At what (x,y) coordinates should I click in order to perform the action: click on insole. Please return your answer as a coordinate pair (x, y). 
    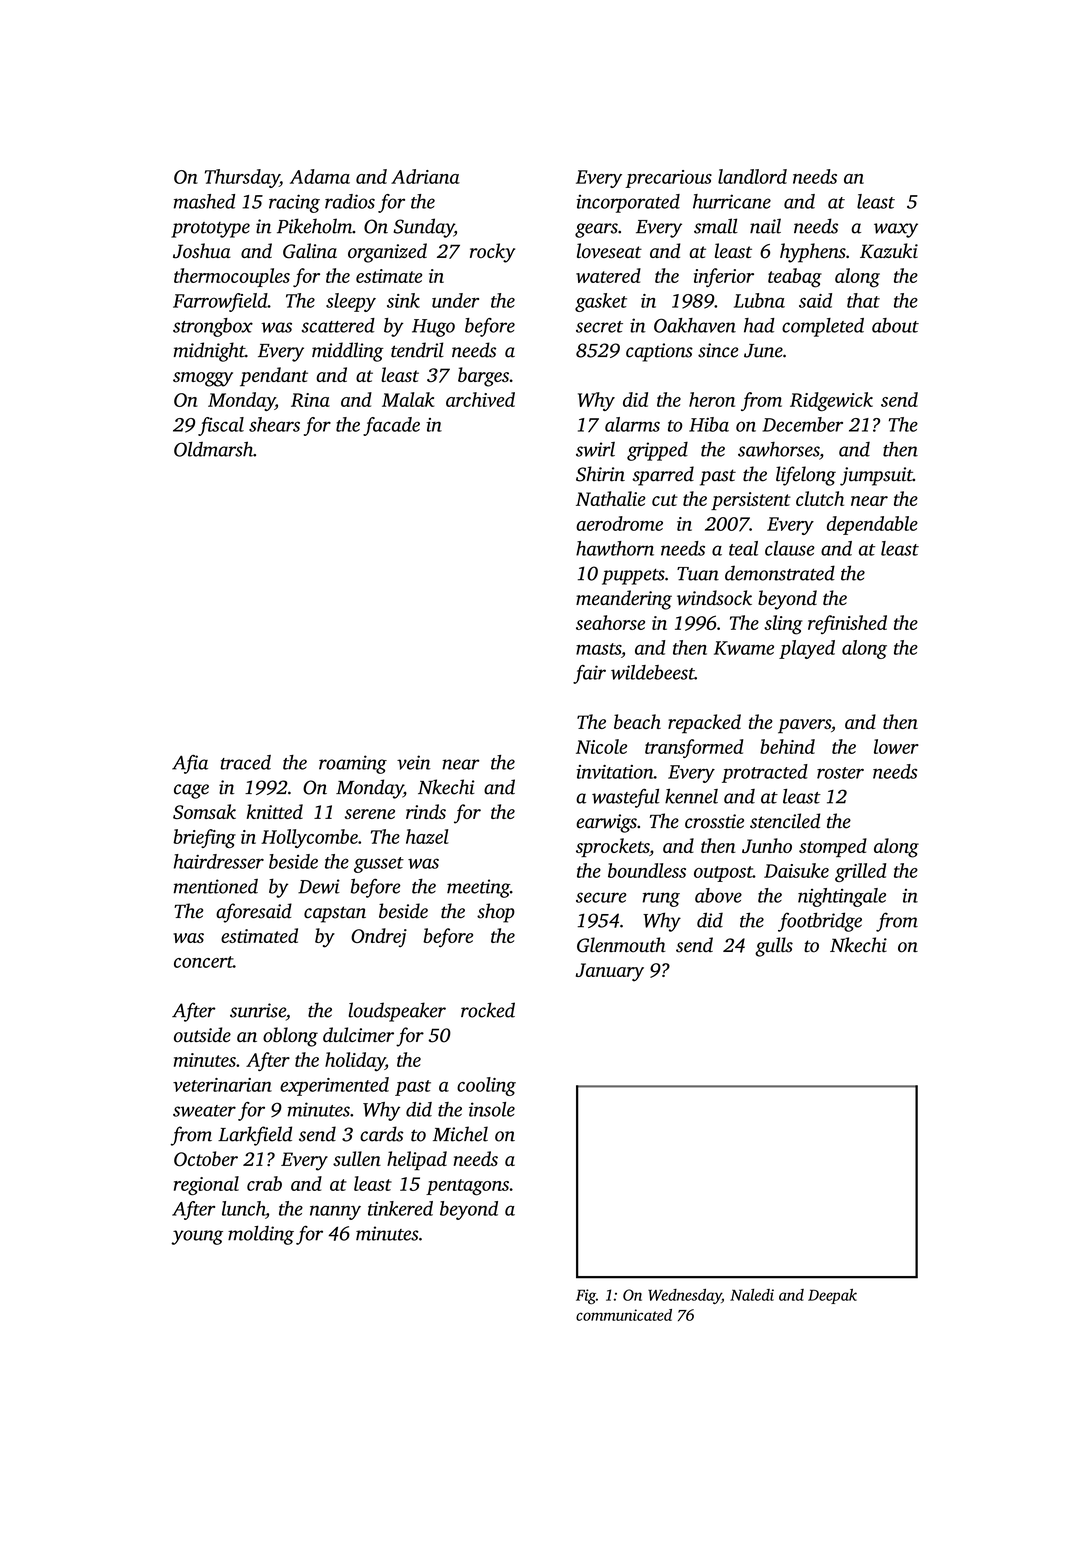
    Looking at the image, I should click on (492, 1109).
